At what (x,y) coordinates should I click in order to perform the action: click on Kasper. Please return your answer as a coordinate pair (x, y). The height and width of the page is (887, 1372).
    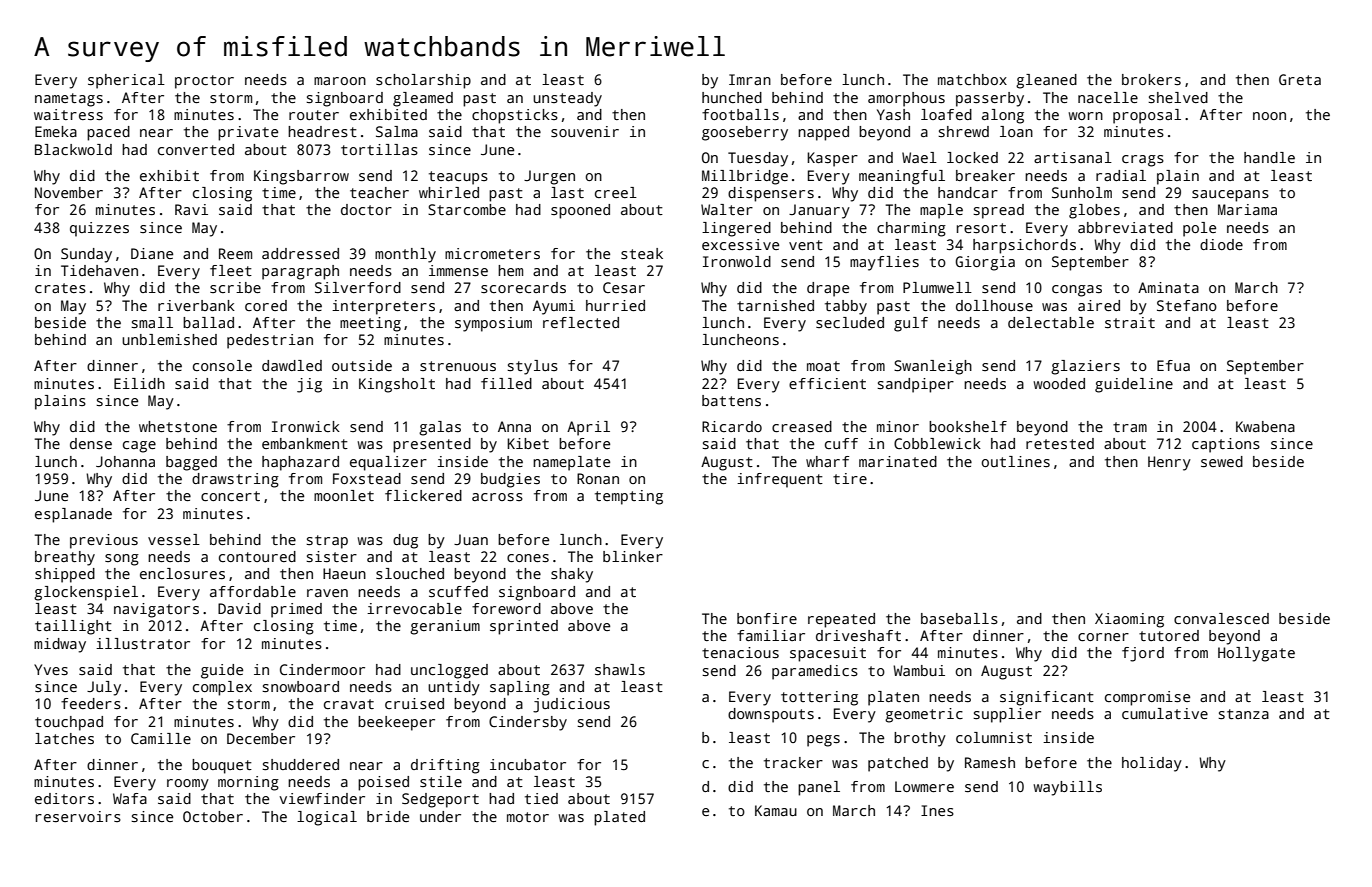
    Looking at the image, I should click on (832, 159).
